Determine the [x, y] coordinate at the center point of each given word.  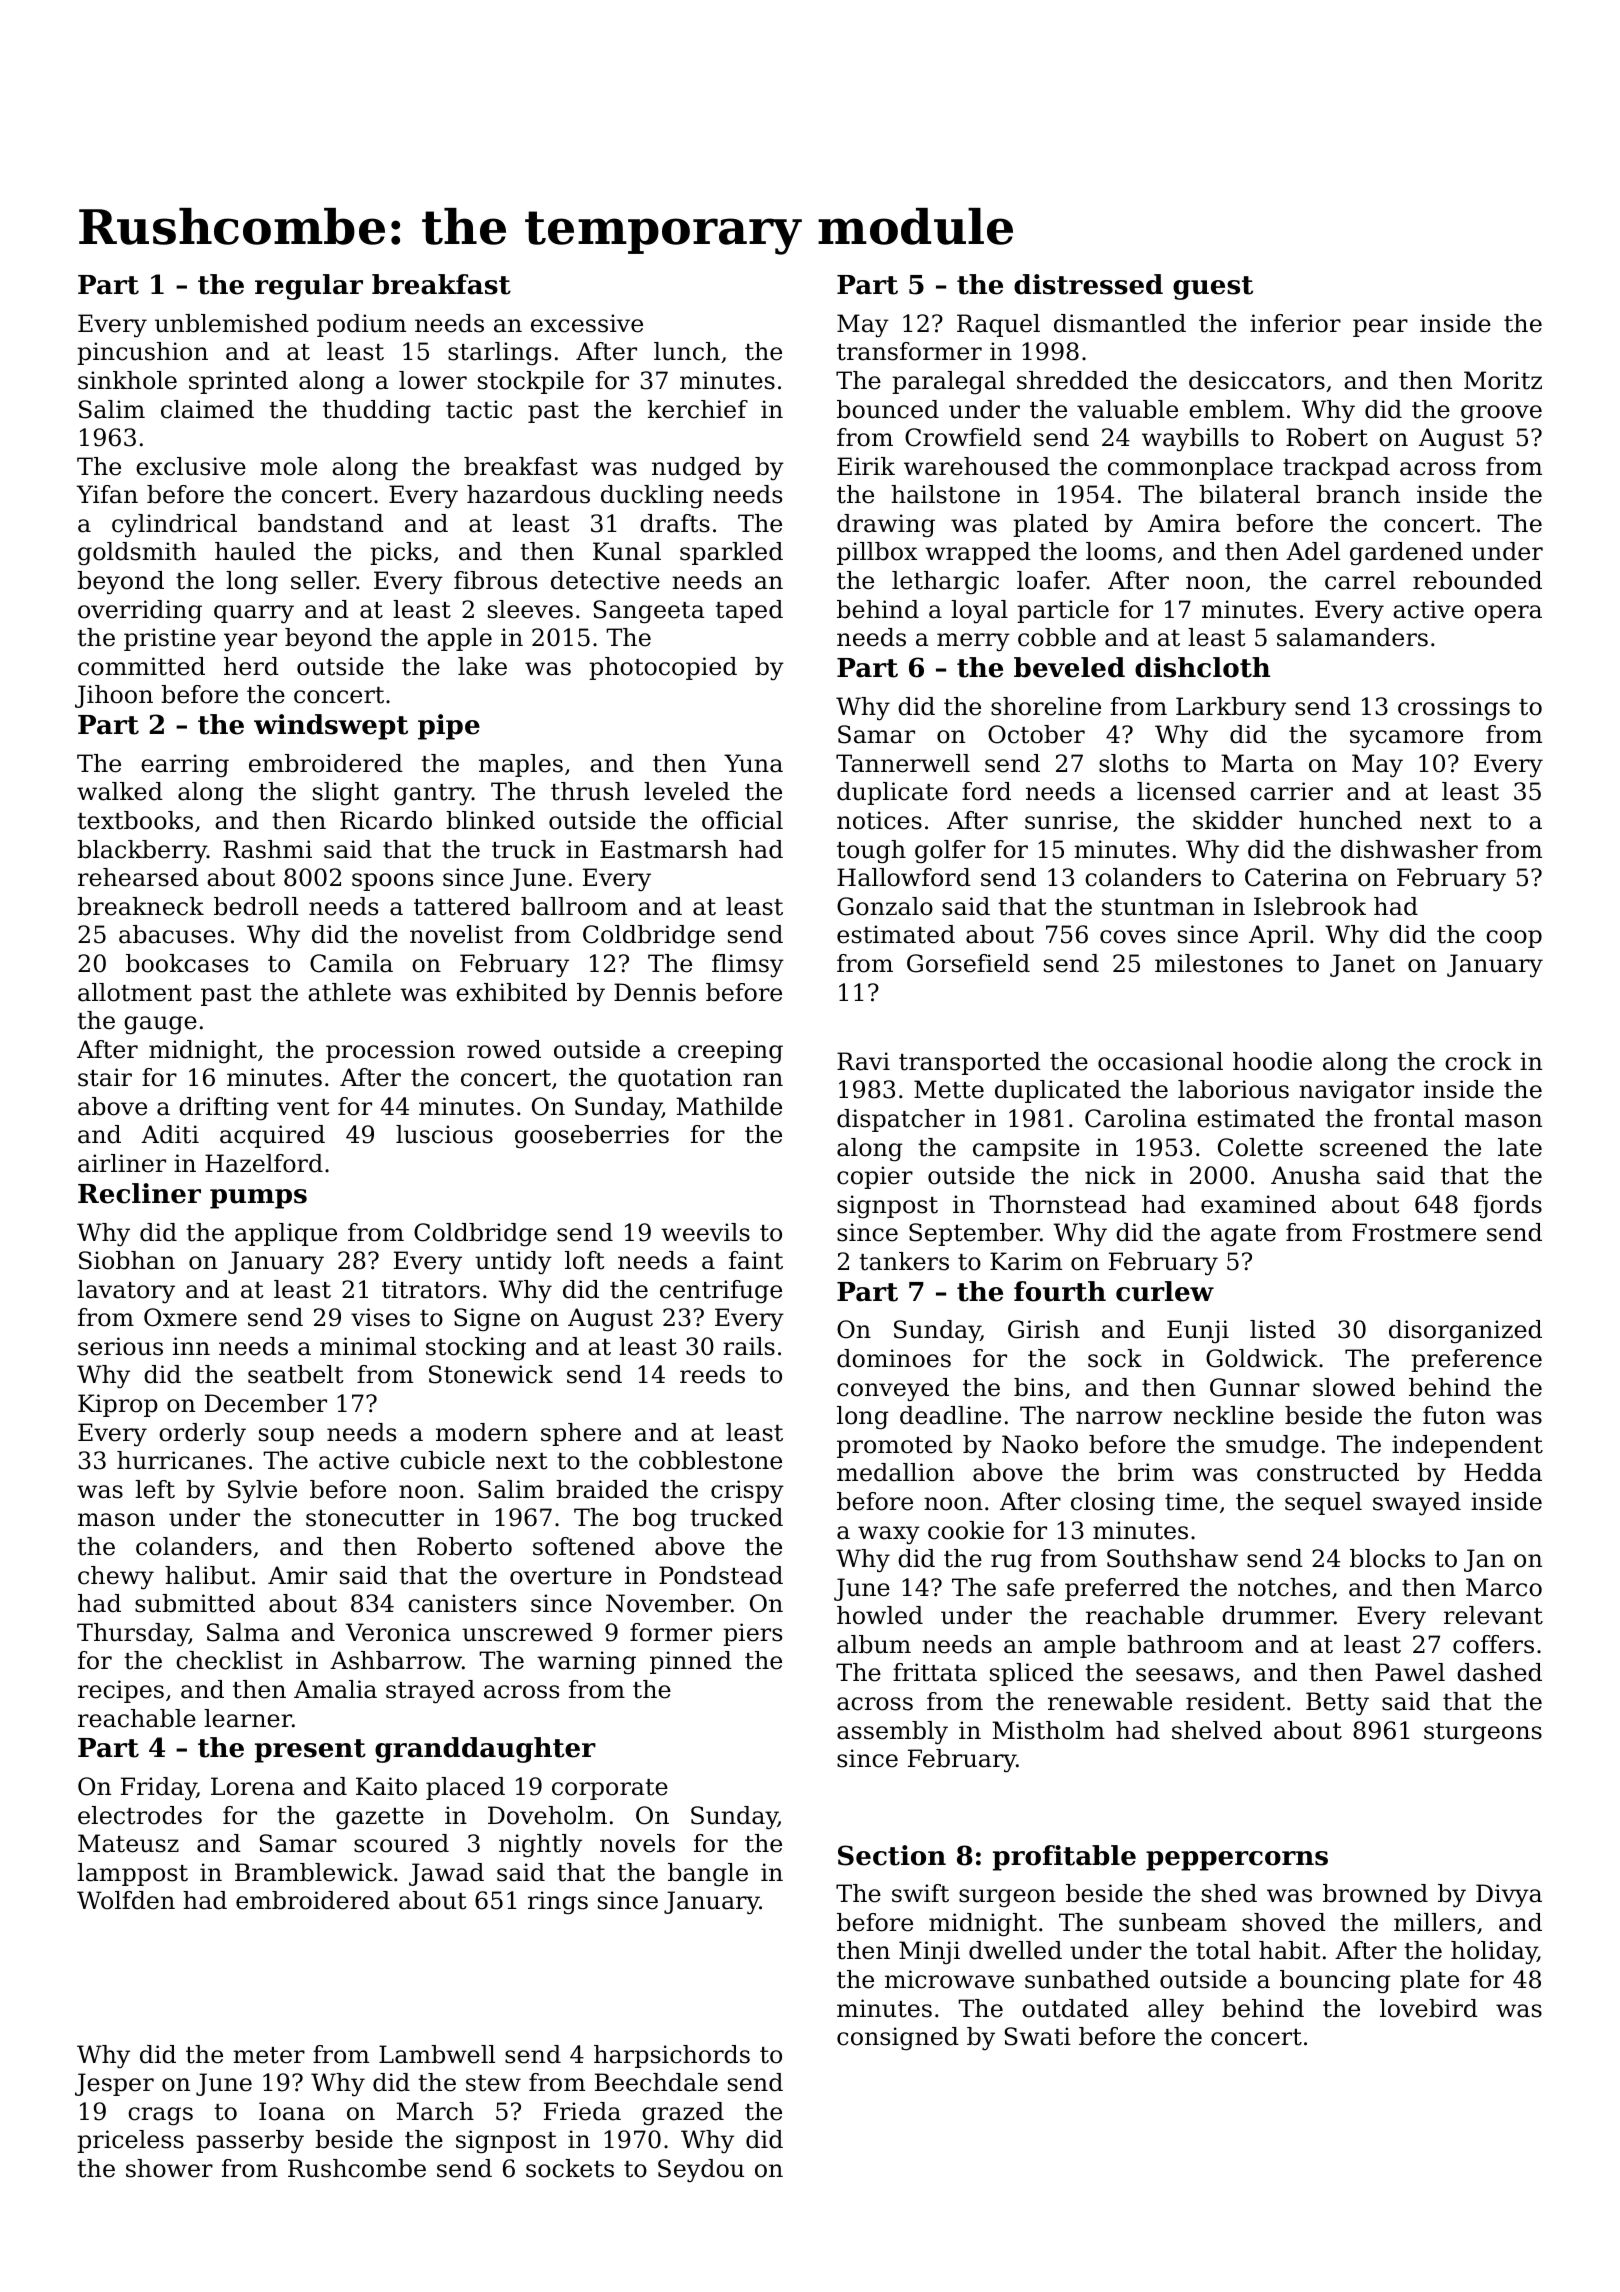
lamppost [132, 1874]
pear [1380, 328]
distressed [1088, 284]
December [266, 1403]
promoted [895, 1446]
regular [309, 287]
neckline [1223, 1415]
